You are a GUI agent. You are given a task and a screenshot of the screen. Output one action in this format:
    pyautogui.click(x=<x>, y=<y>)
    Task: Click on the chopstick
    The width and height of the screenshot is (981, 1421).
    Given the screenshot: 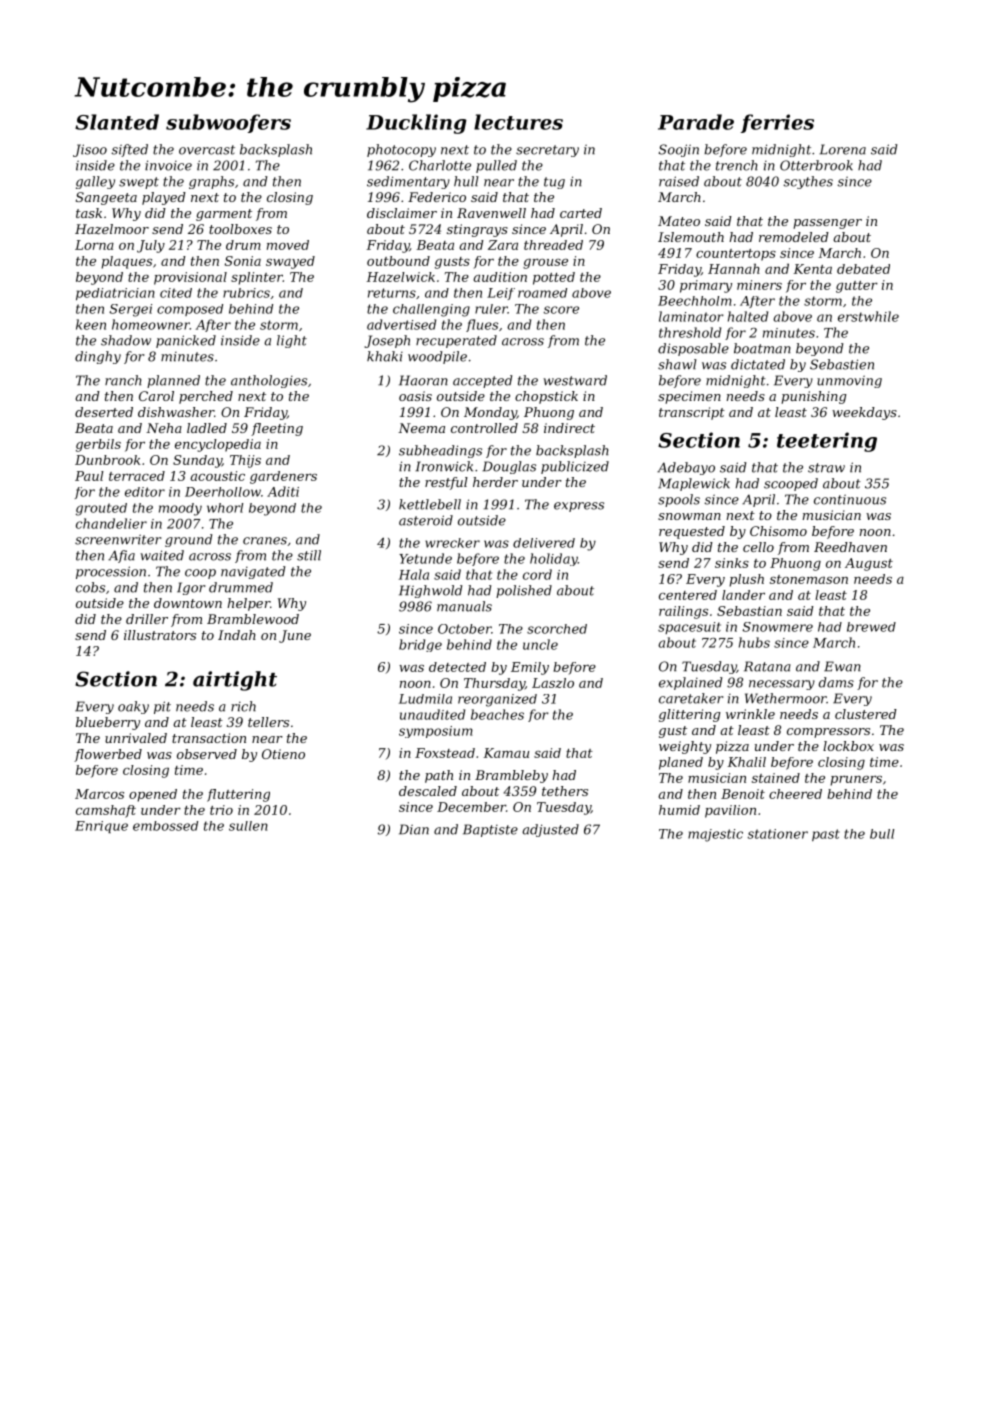 What is the action you would take?
    pyautogui.click(x=546, y=397)
